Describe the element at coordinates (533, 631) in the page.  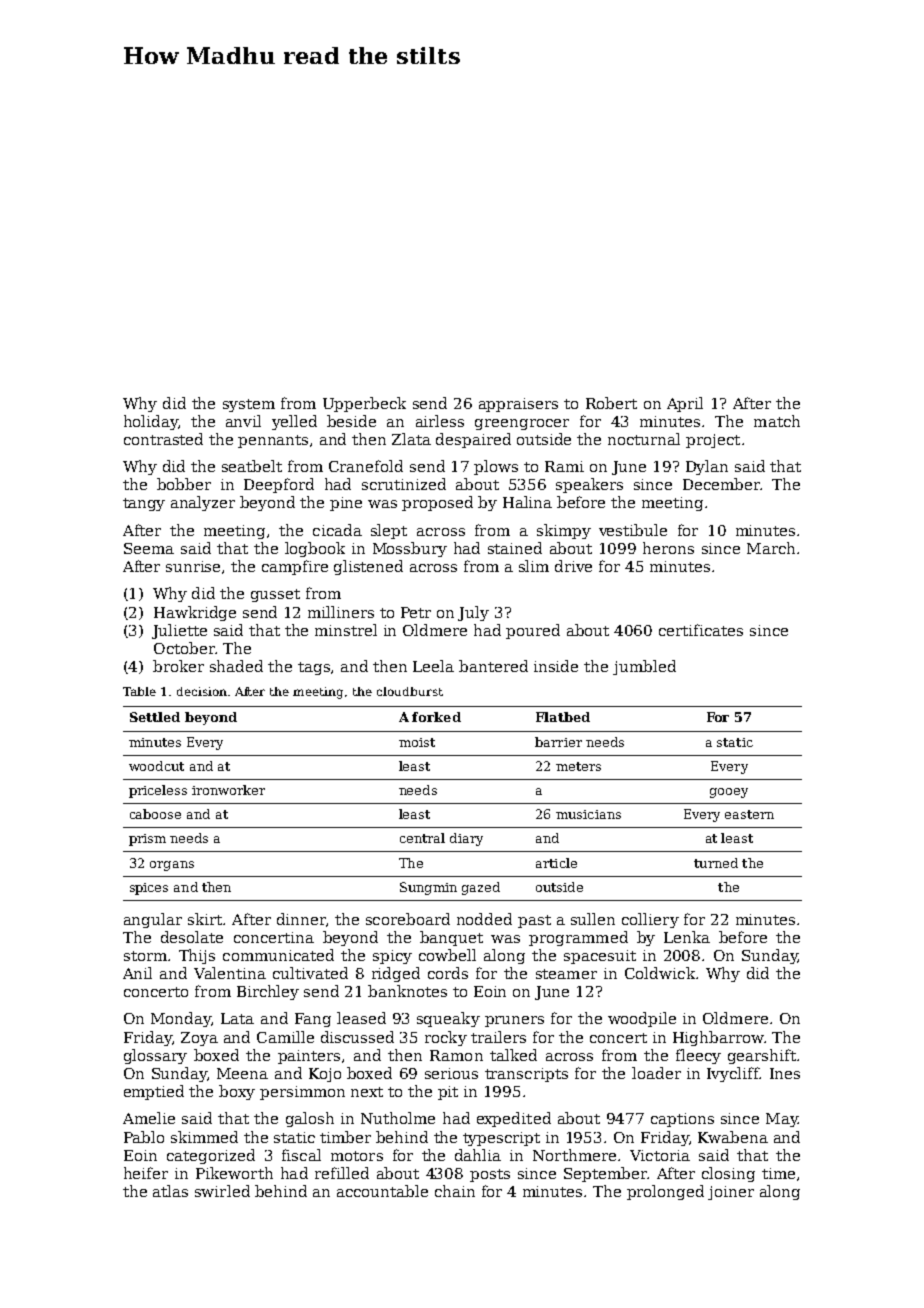
I see `poured` at that location.
